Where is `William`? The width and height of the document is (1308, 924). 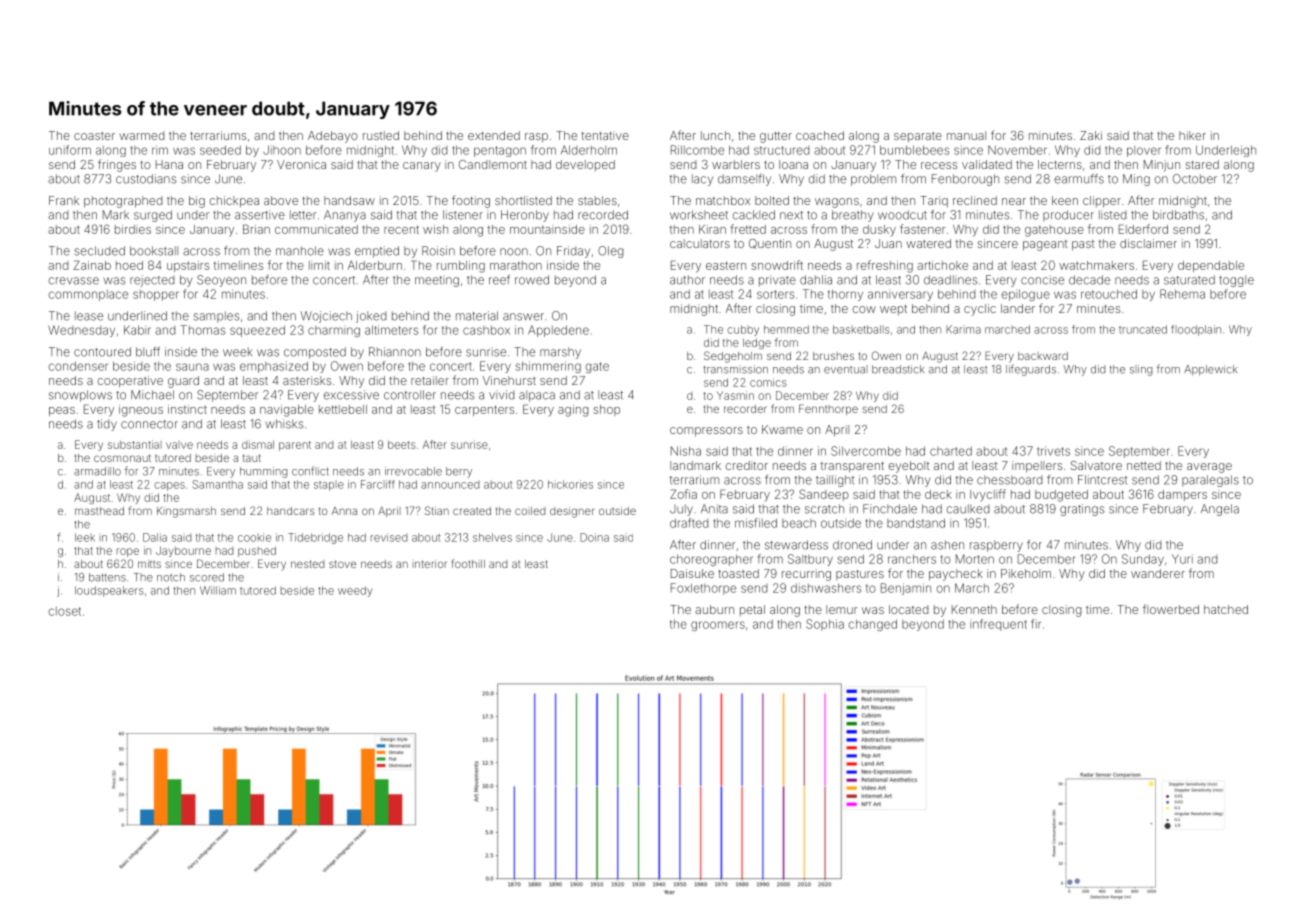
William is located at coordinates (218, 590).
